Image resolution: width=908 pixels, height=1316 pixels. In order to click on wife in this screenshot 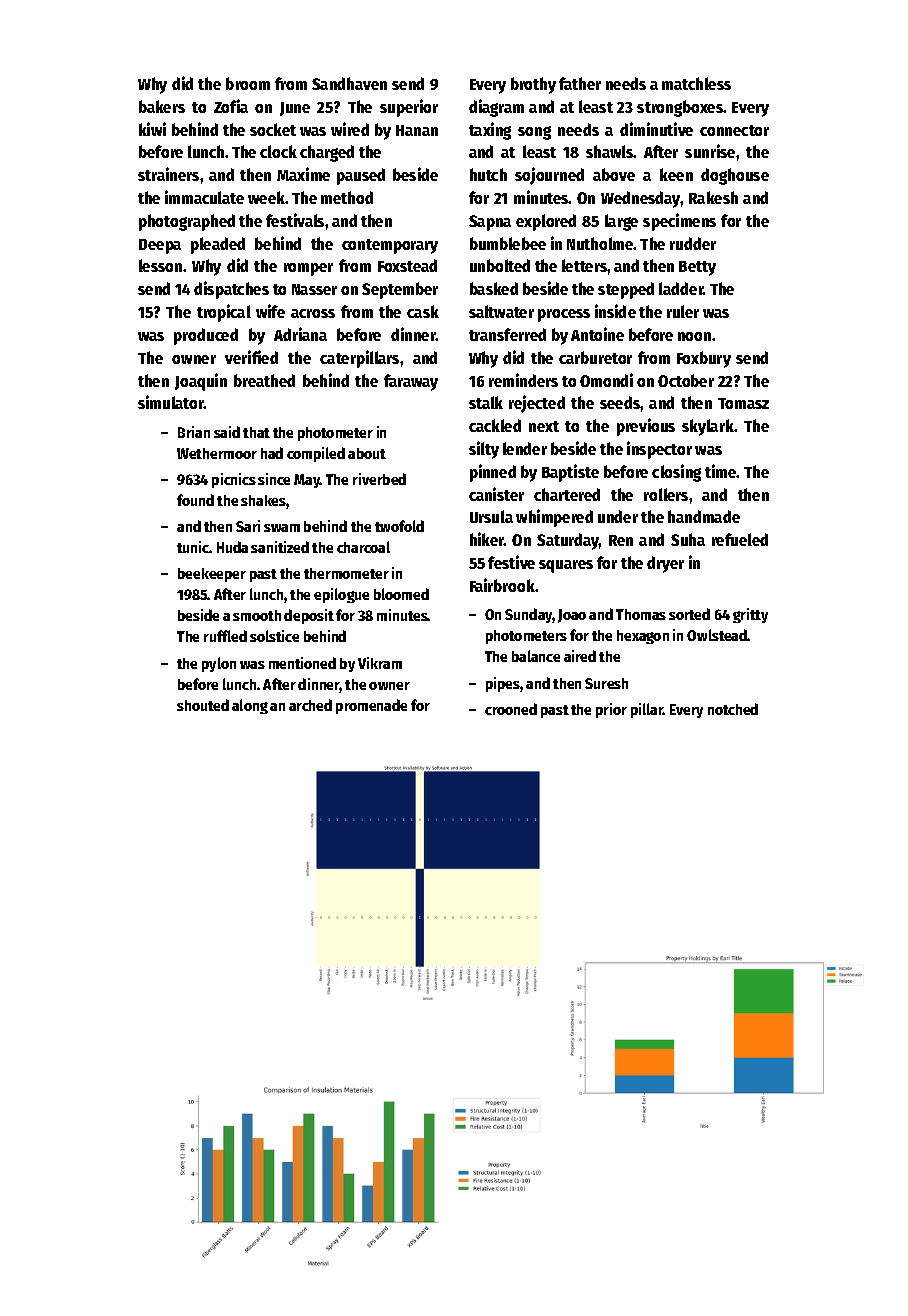, I will do `click(270, 311)`.
